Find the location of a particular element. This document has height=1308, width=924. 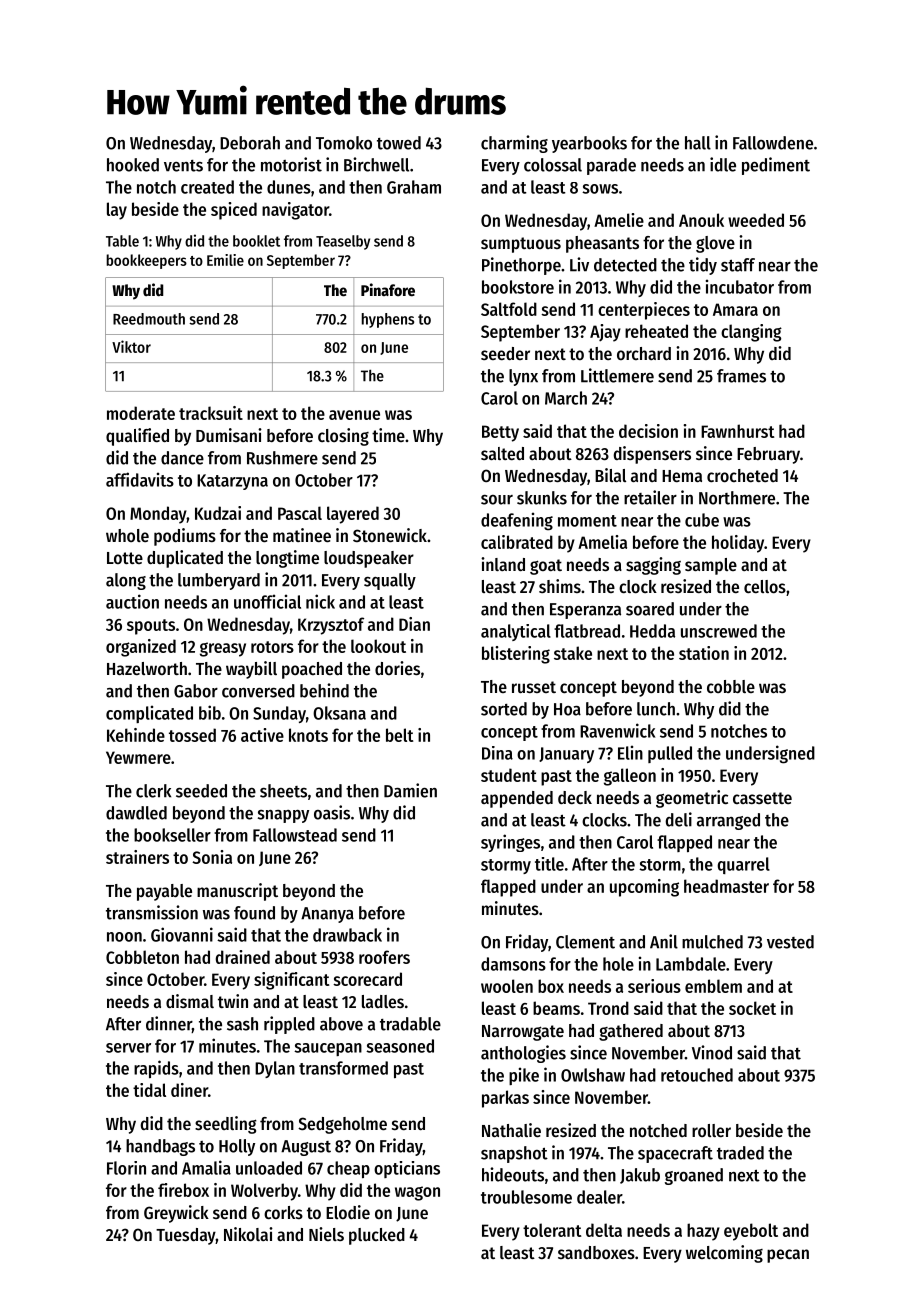

tidy is located at coordinates (703, 266).
